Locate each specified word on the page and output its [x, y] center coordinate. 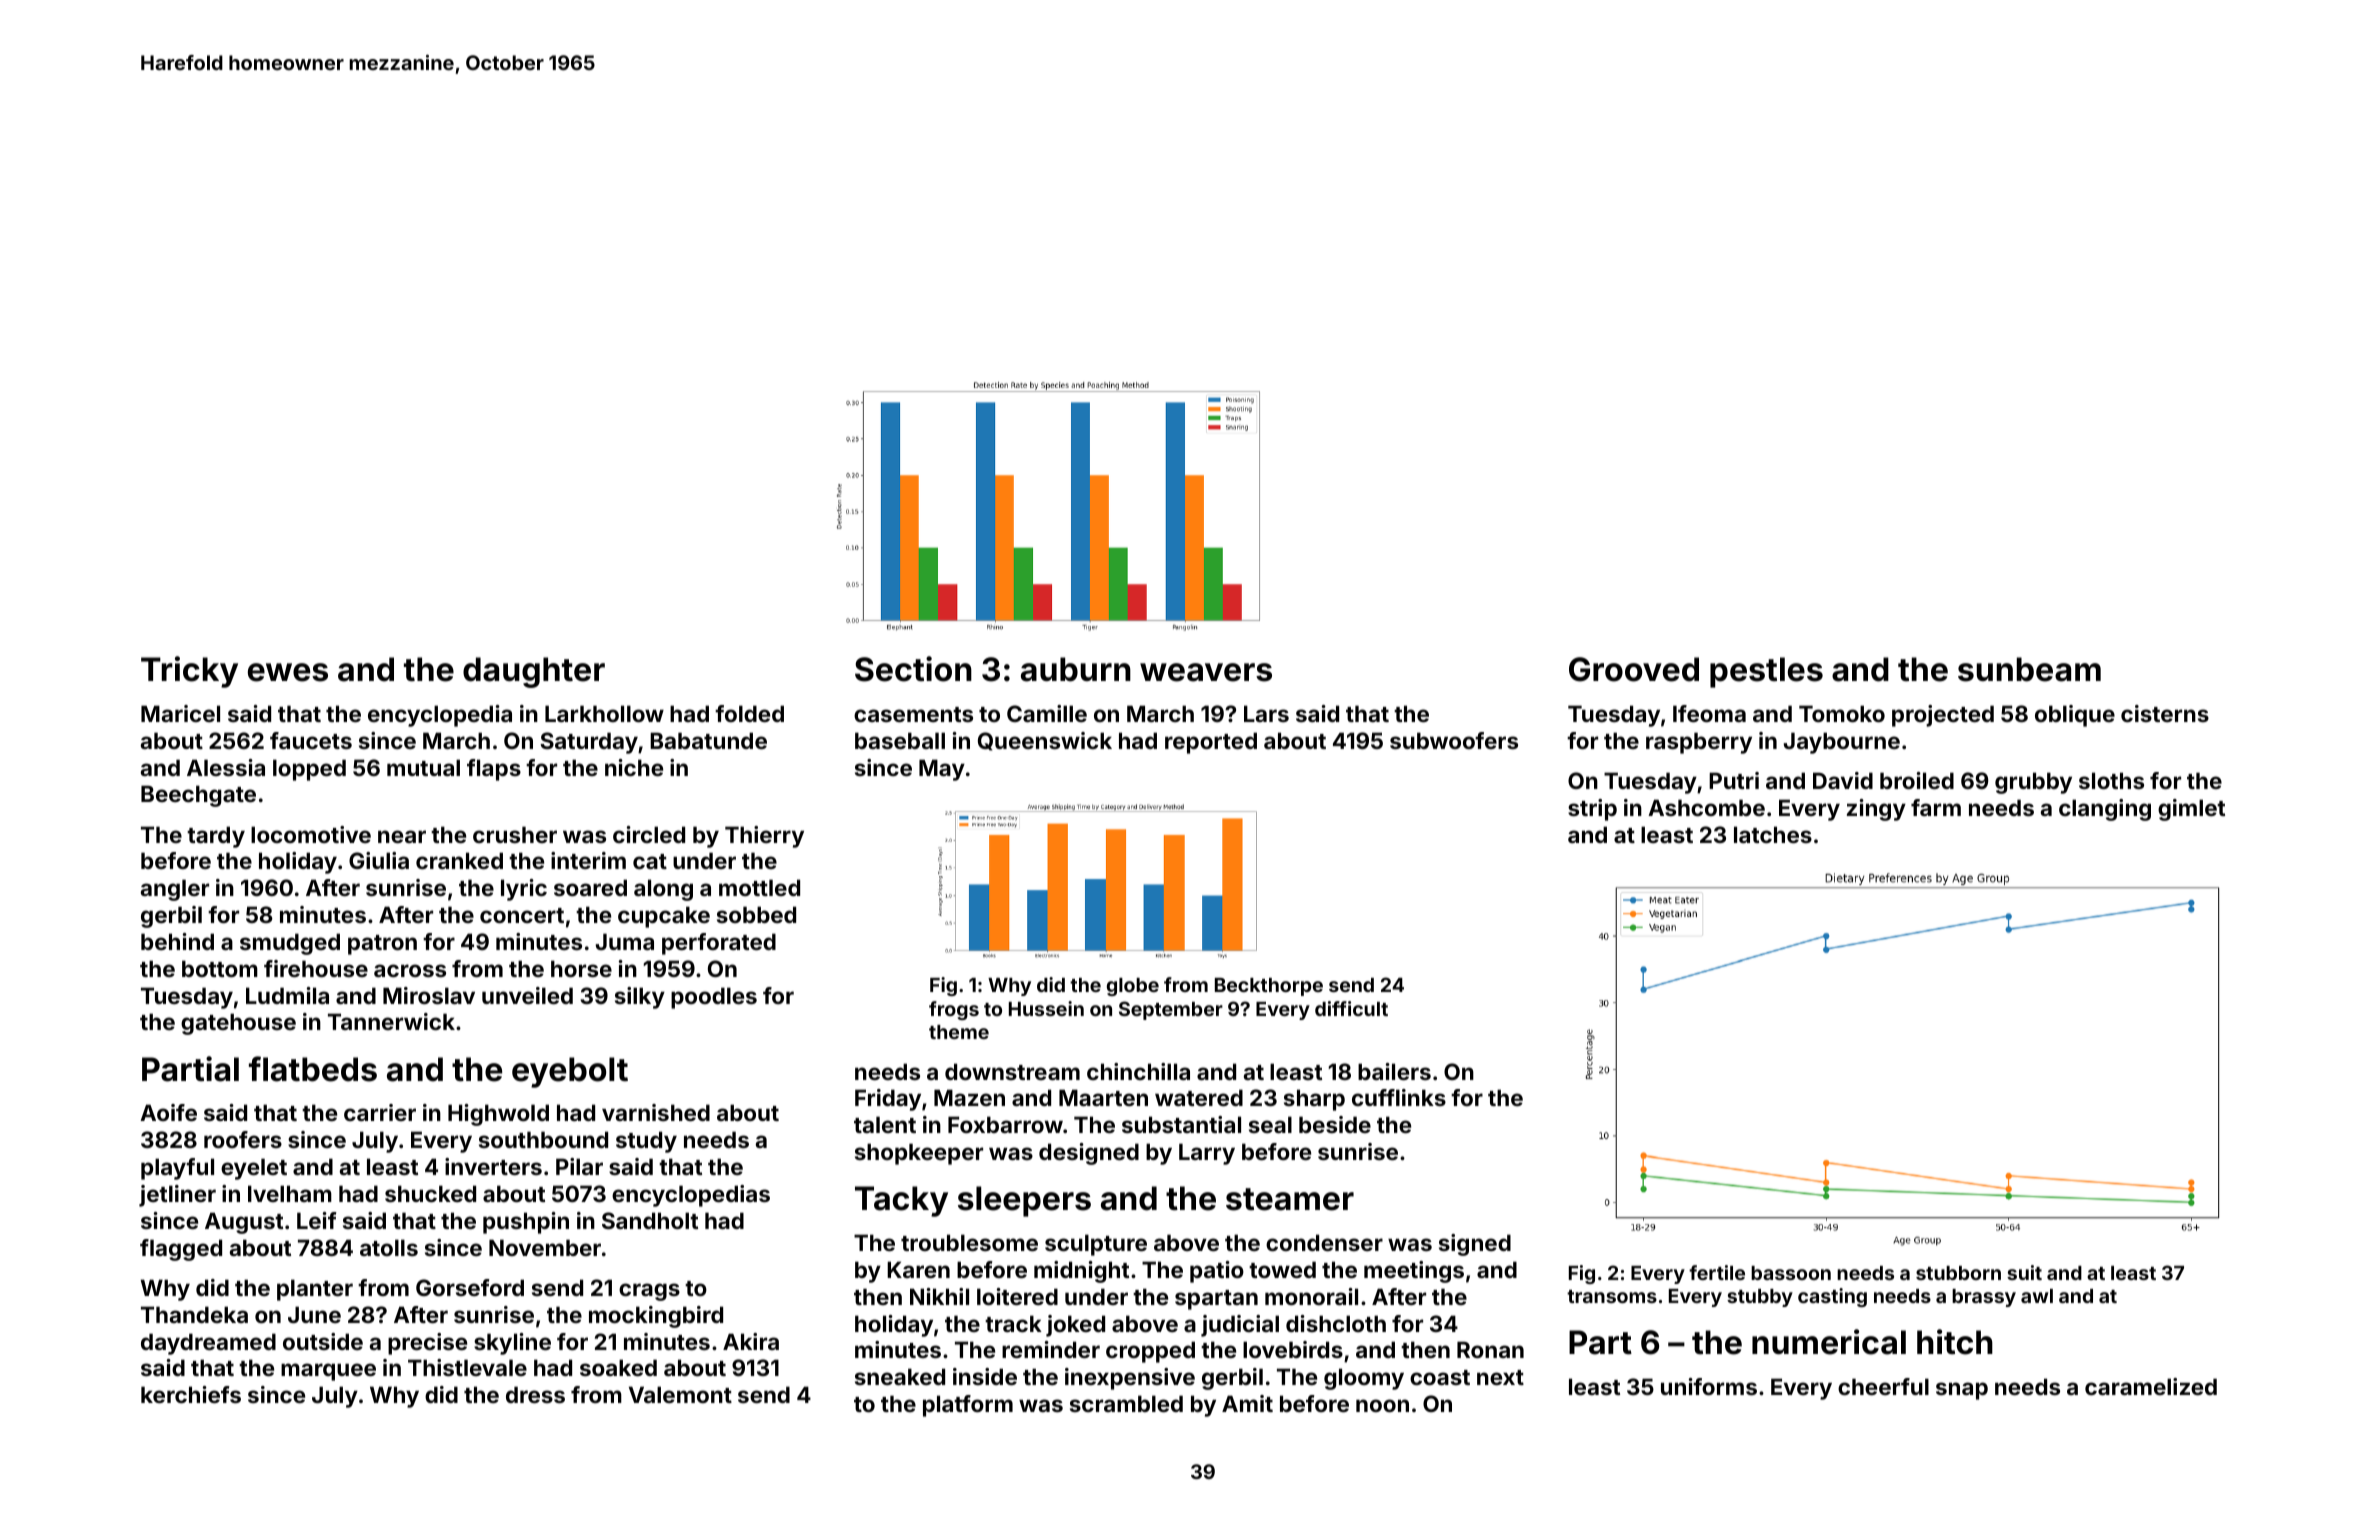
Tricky [189, 672]
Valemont [680, 1394]
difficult [1351, 1008]
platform [968, 1406]
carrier [380, 1112]
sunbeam [2029, 669]
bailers [1394, 1071]
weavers [1206, 672]
